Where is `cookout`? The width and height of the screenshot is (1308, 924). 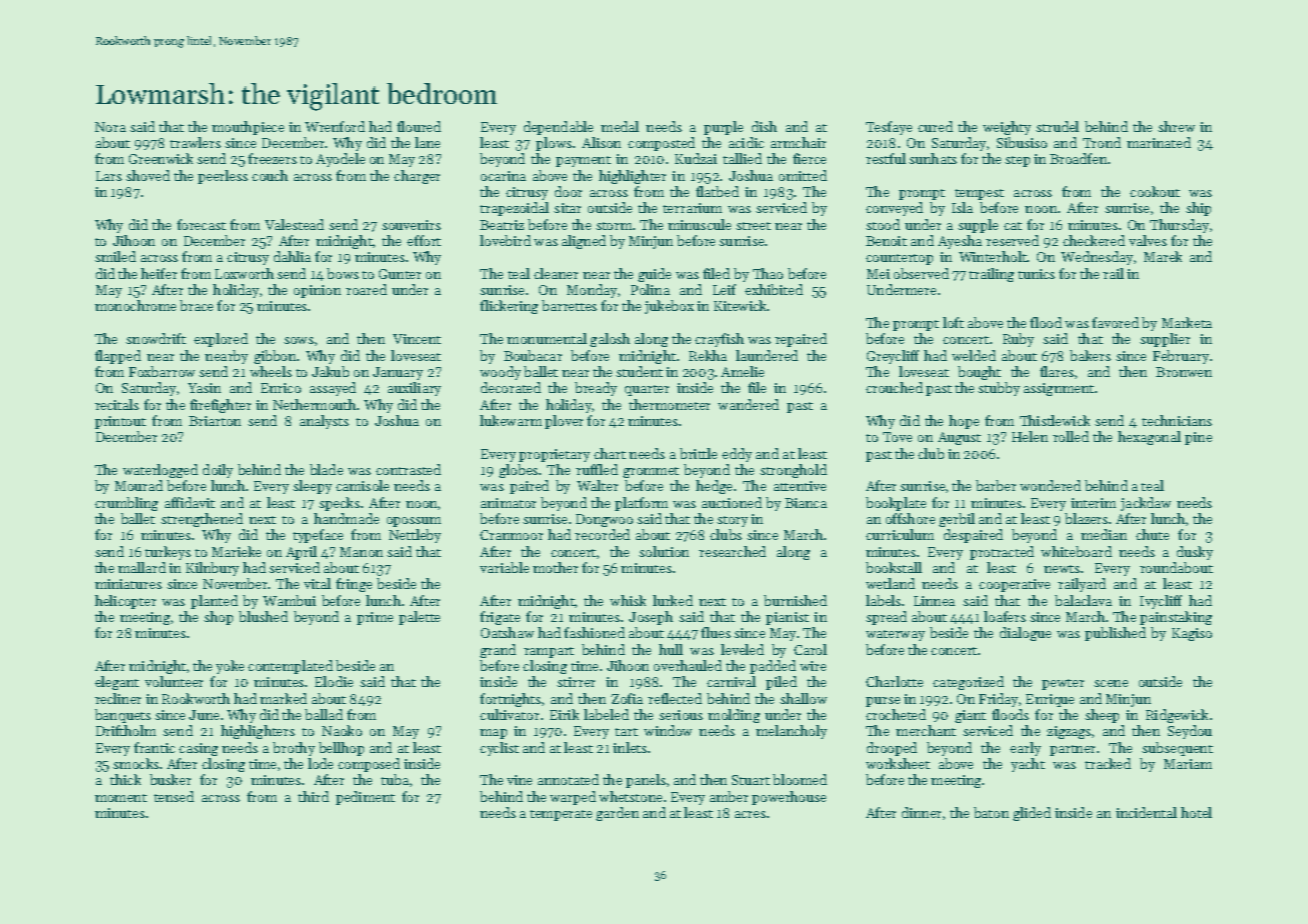 cookout is located at coordinates (1155, 191).
